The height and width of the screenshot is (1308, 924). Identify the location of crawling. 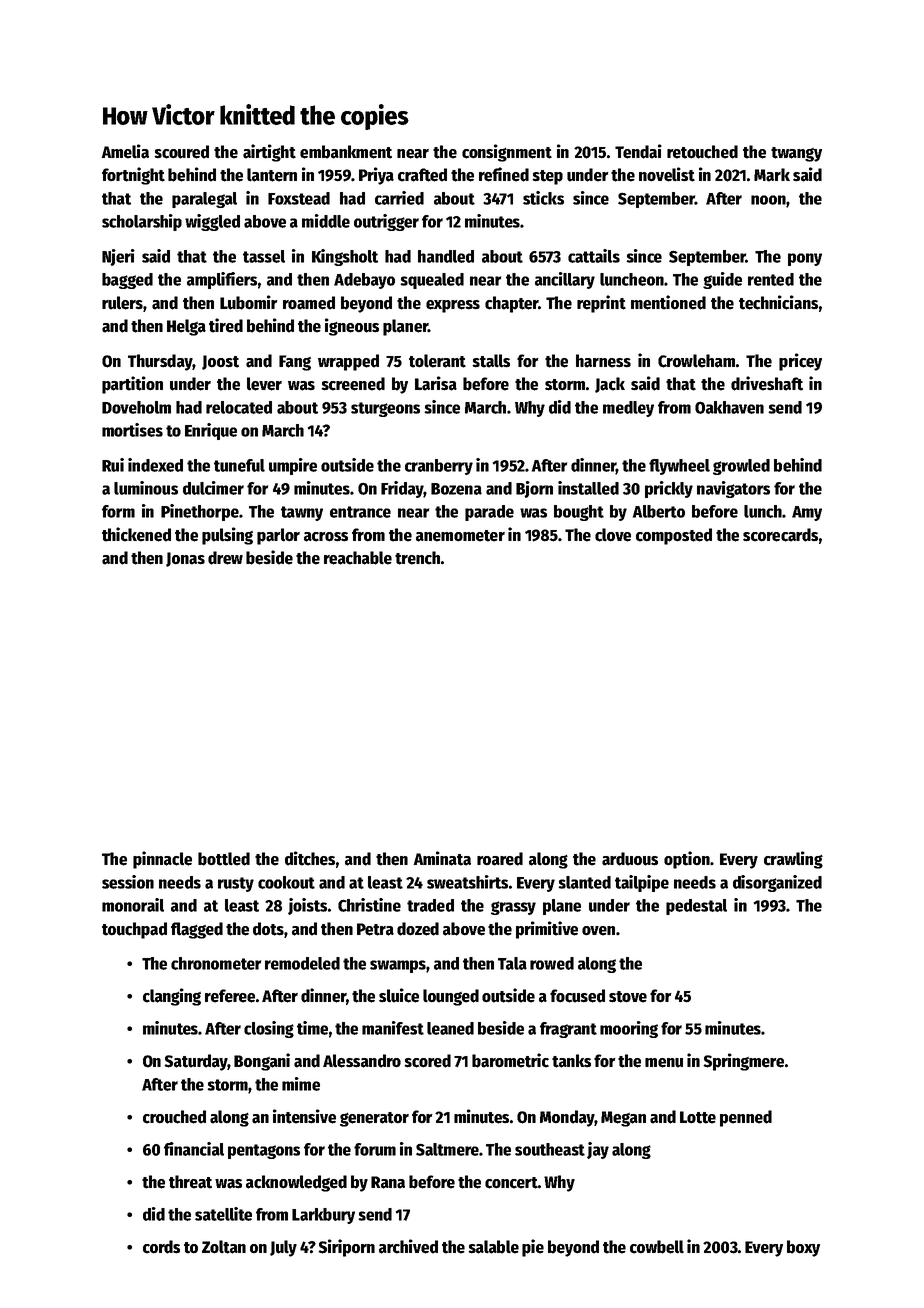
(793, 860).
